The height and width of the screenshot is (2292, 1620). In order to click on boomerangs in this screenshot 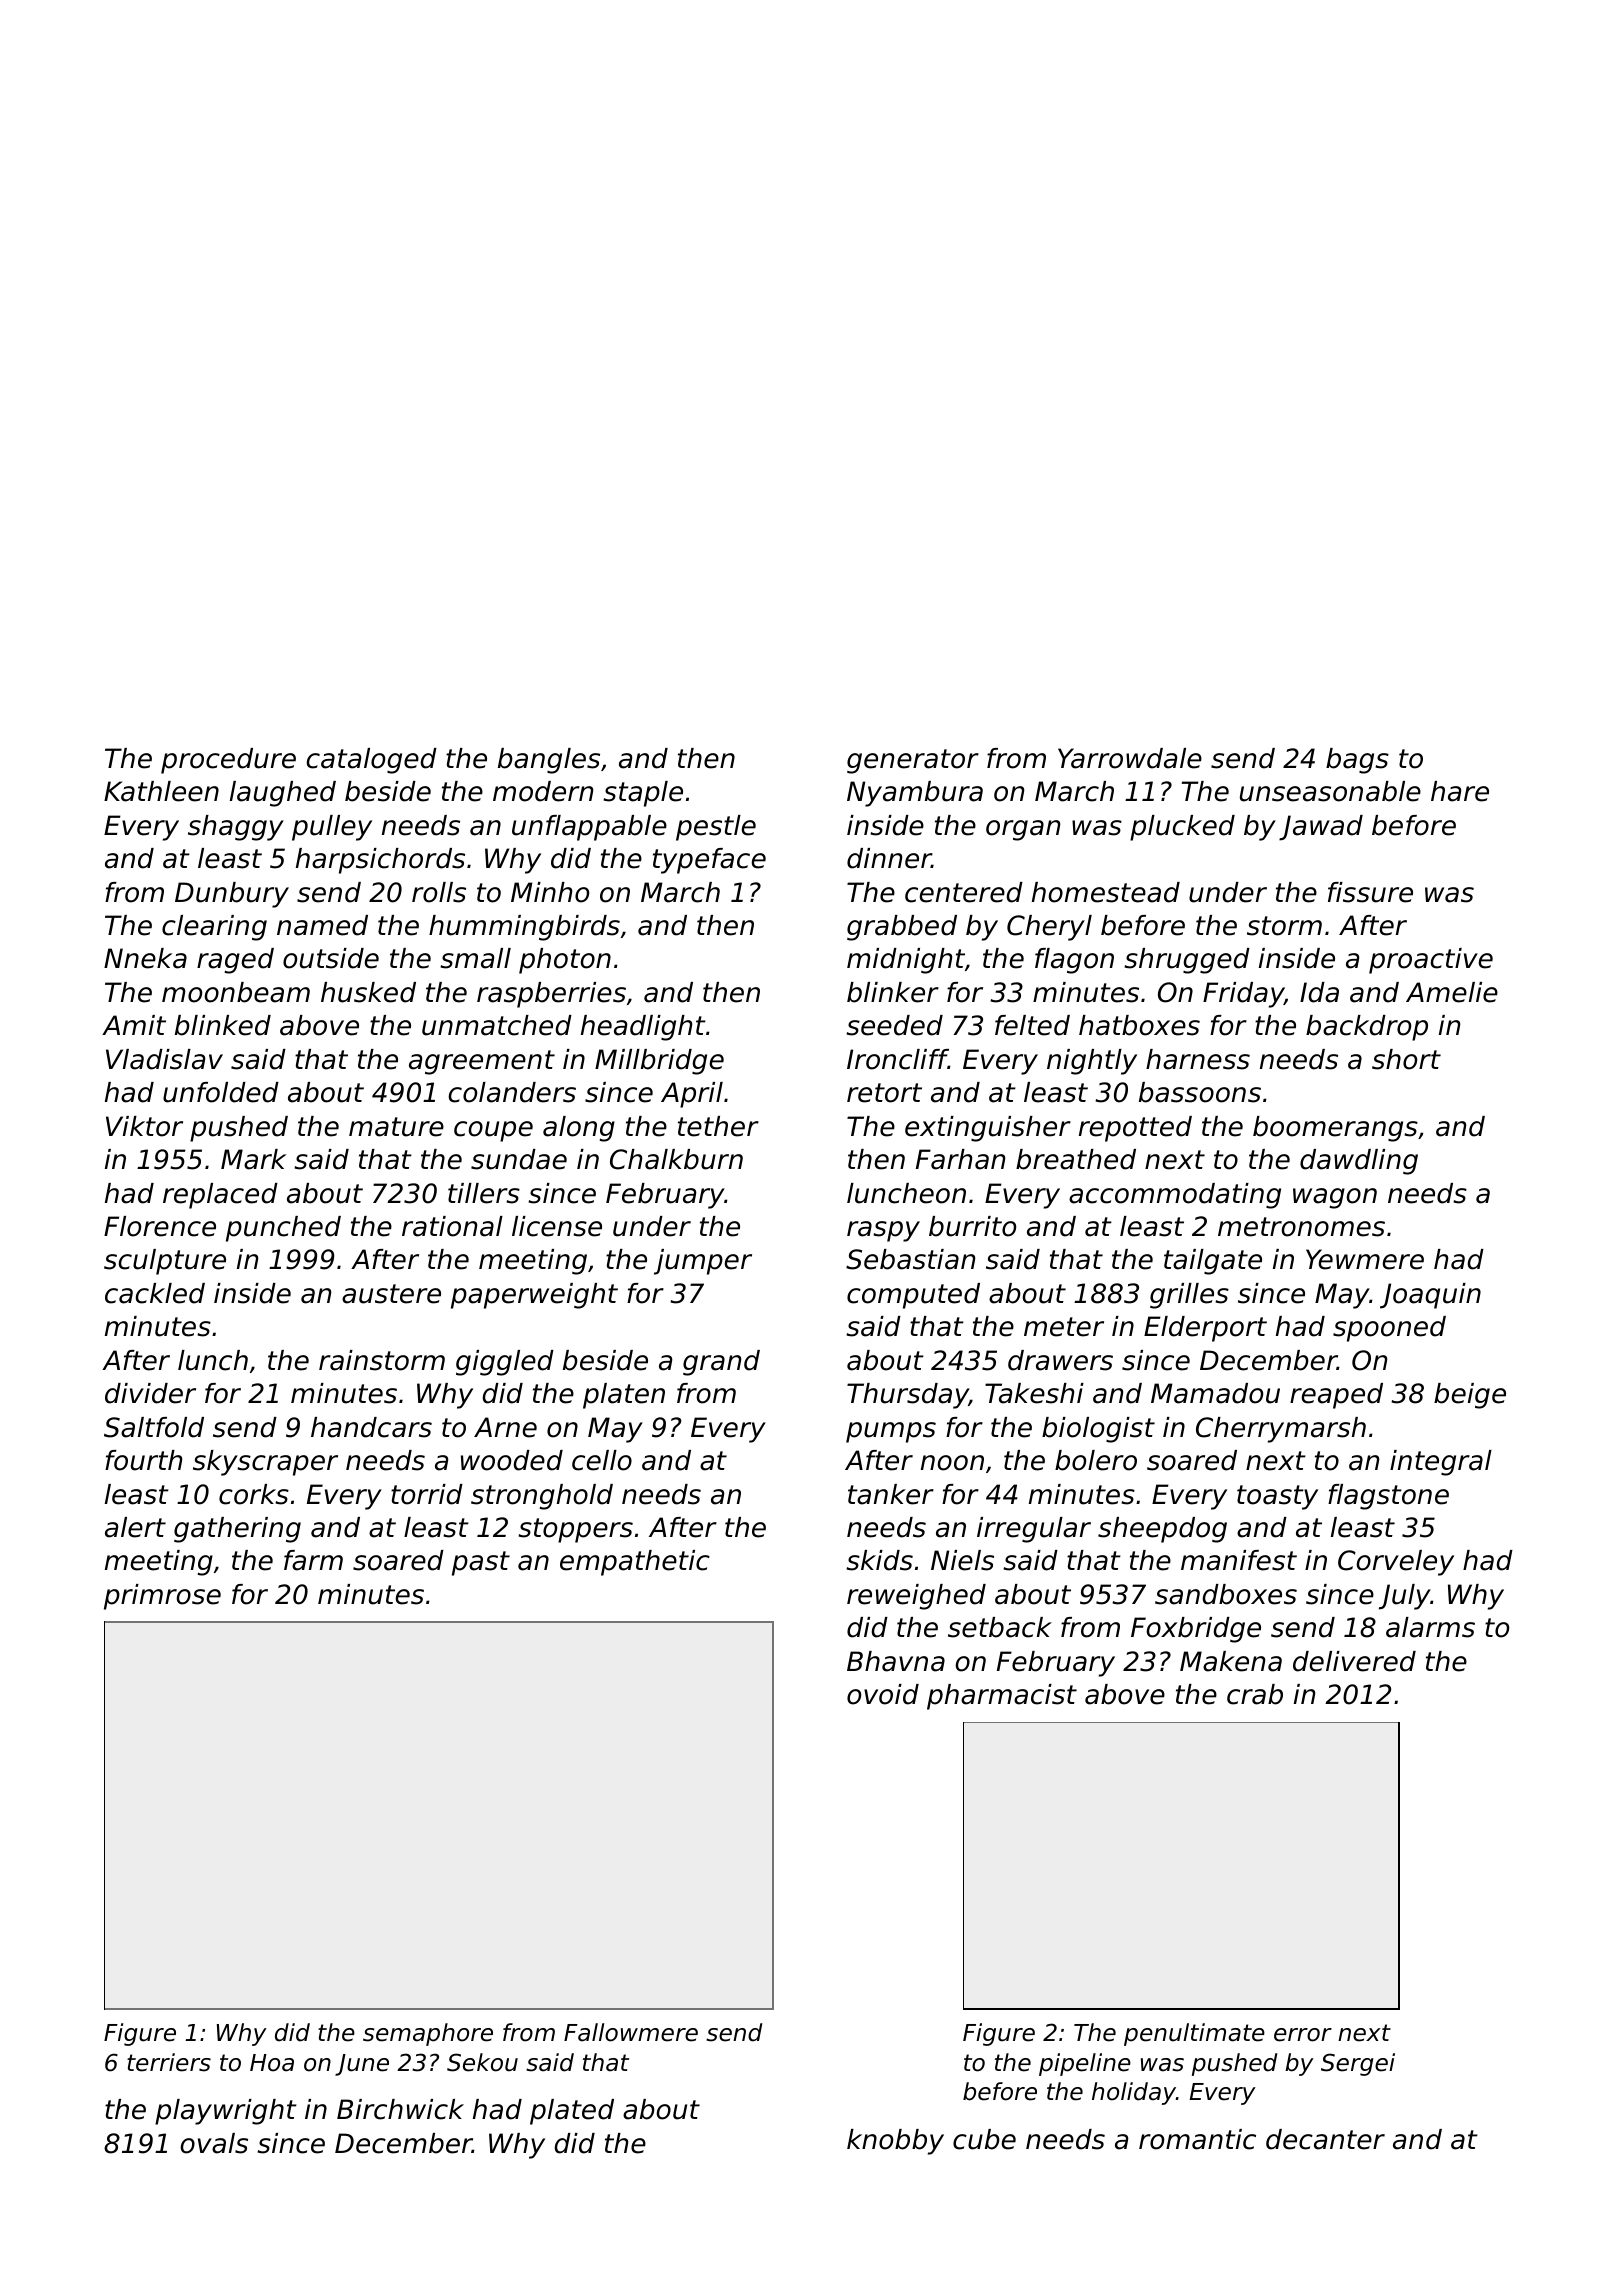, I will do `click(1335, 1129)`.
